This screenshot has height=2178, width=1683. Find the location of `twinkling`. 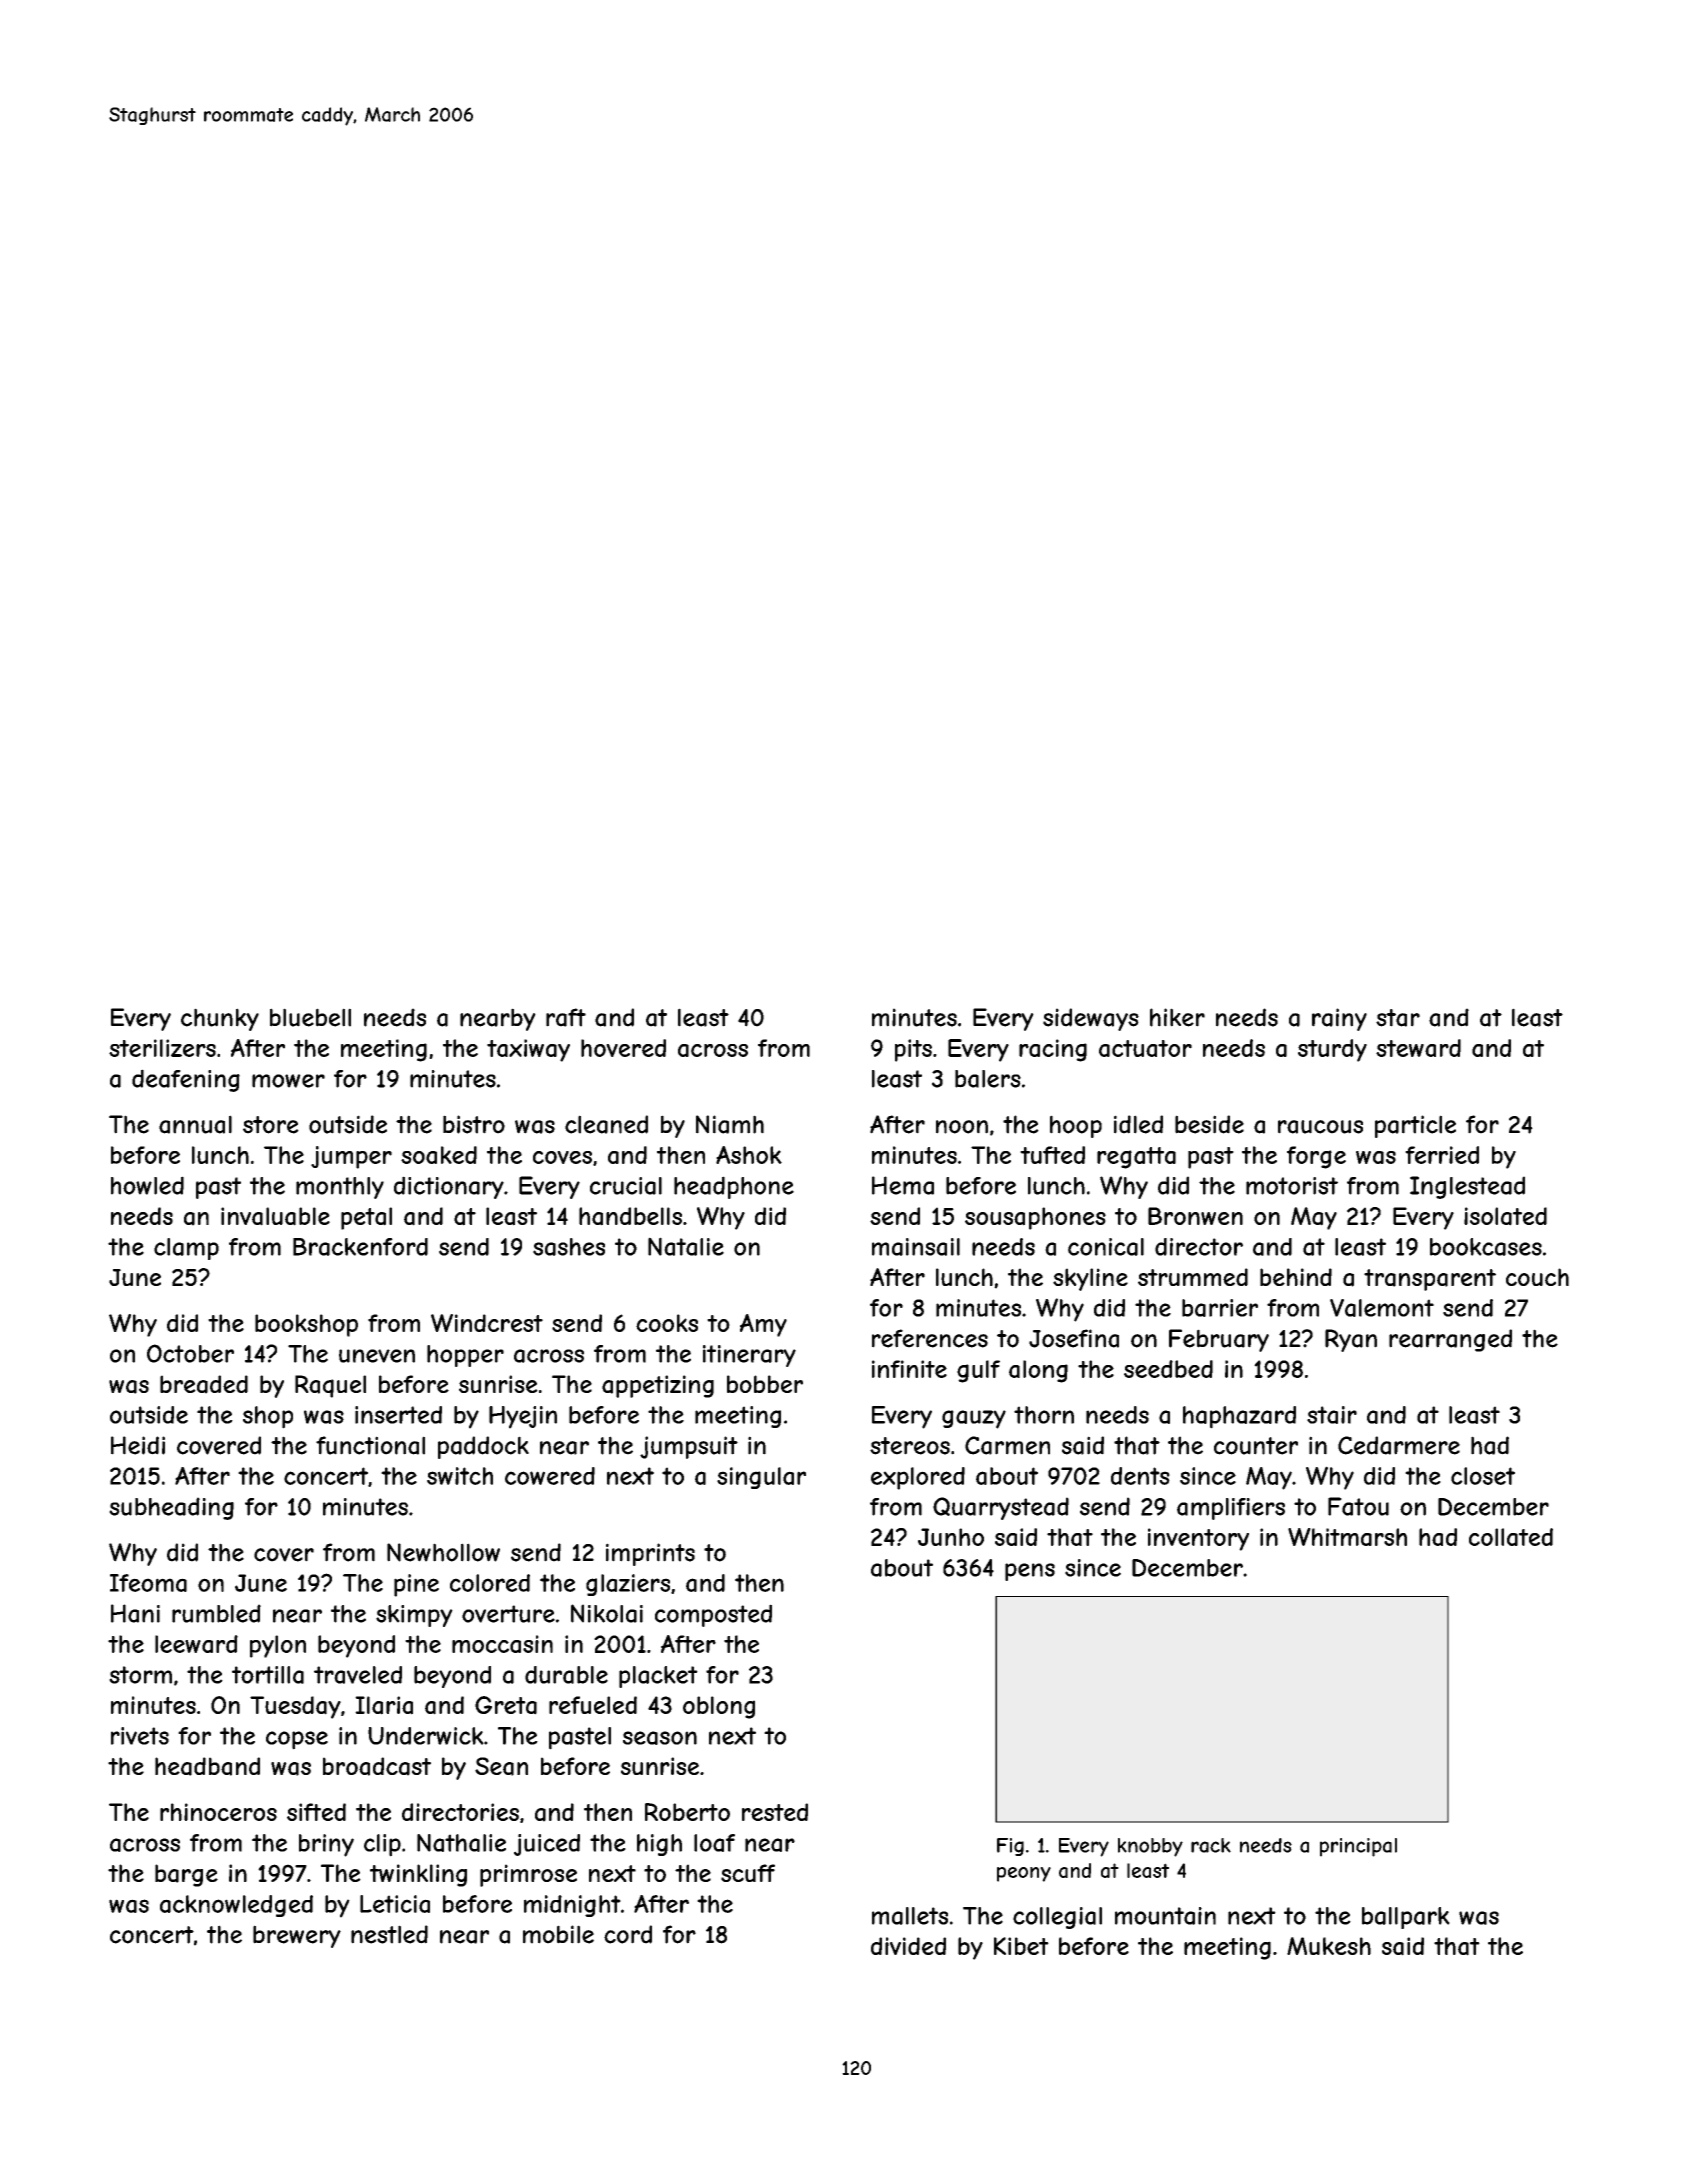

twinkling is located at coordinates (418, 1875).
